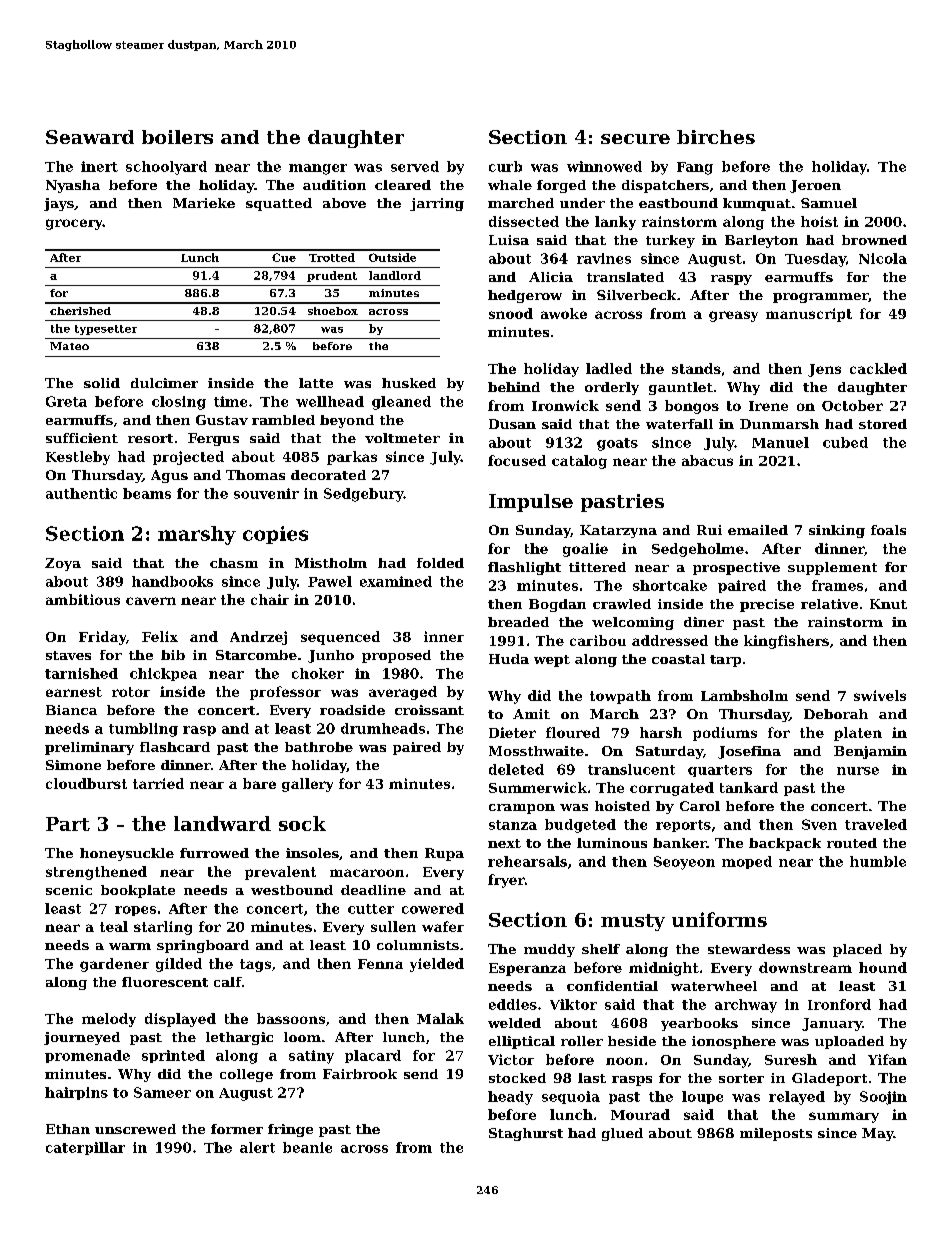 The width and height of the page is (952, 1233). I want to click on solid, so click(102, 383).
